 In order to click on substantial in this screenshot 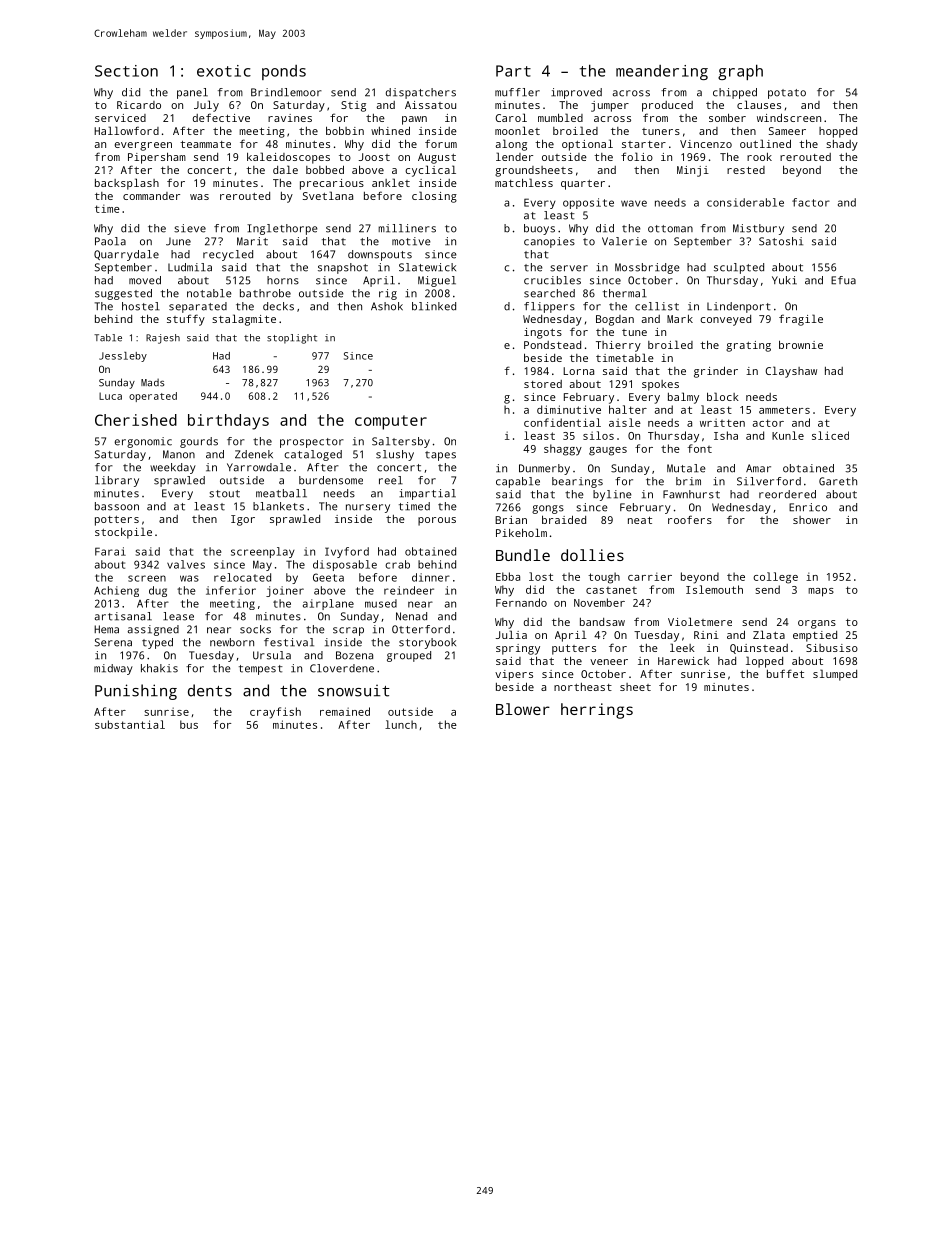, I will do `click(130, 724)`.
